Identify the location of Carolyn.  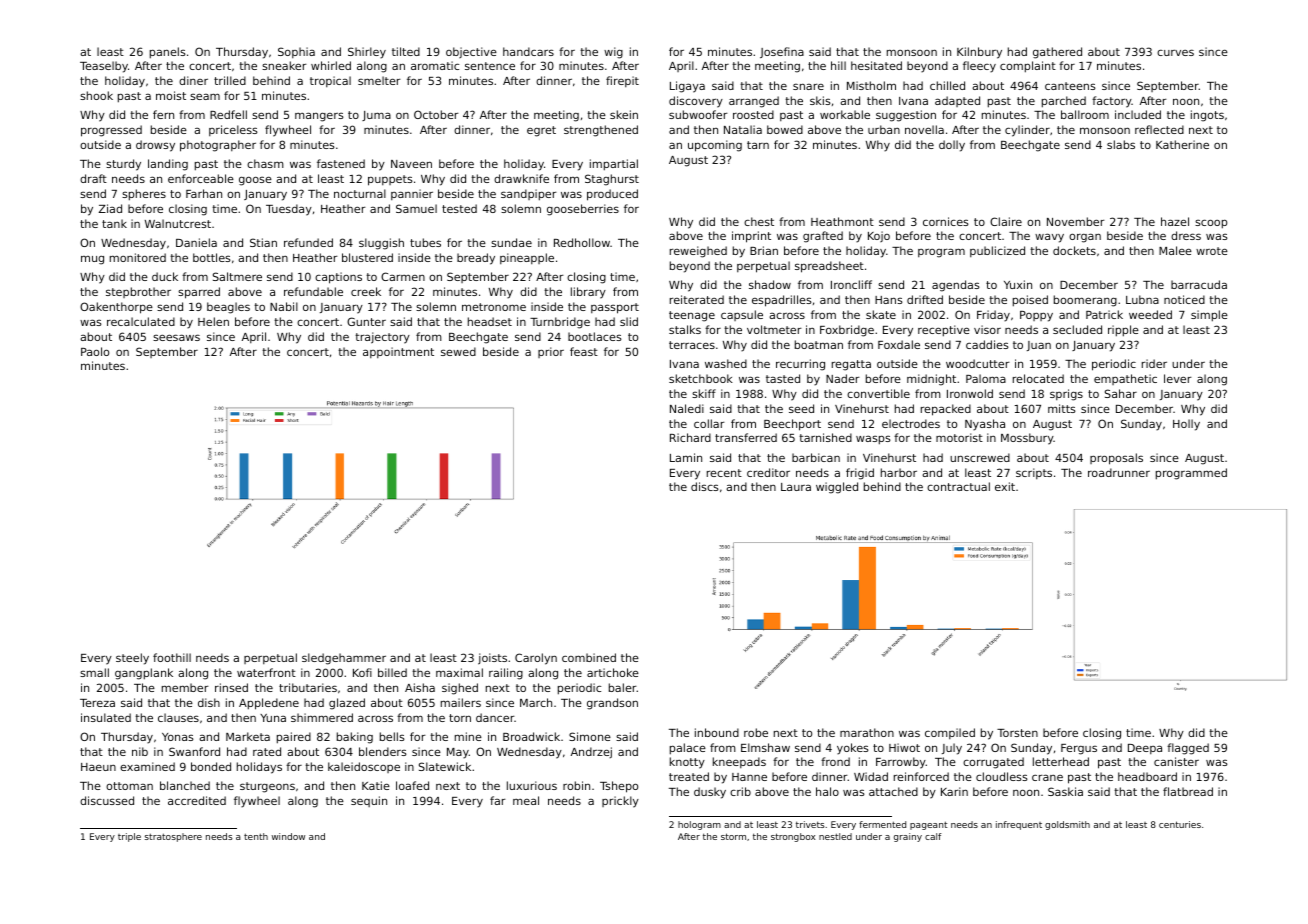
(536, 659).
